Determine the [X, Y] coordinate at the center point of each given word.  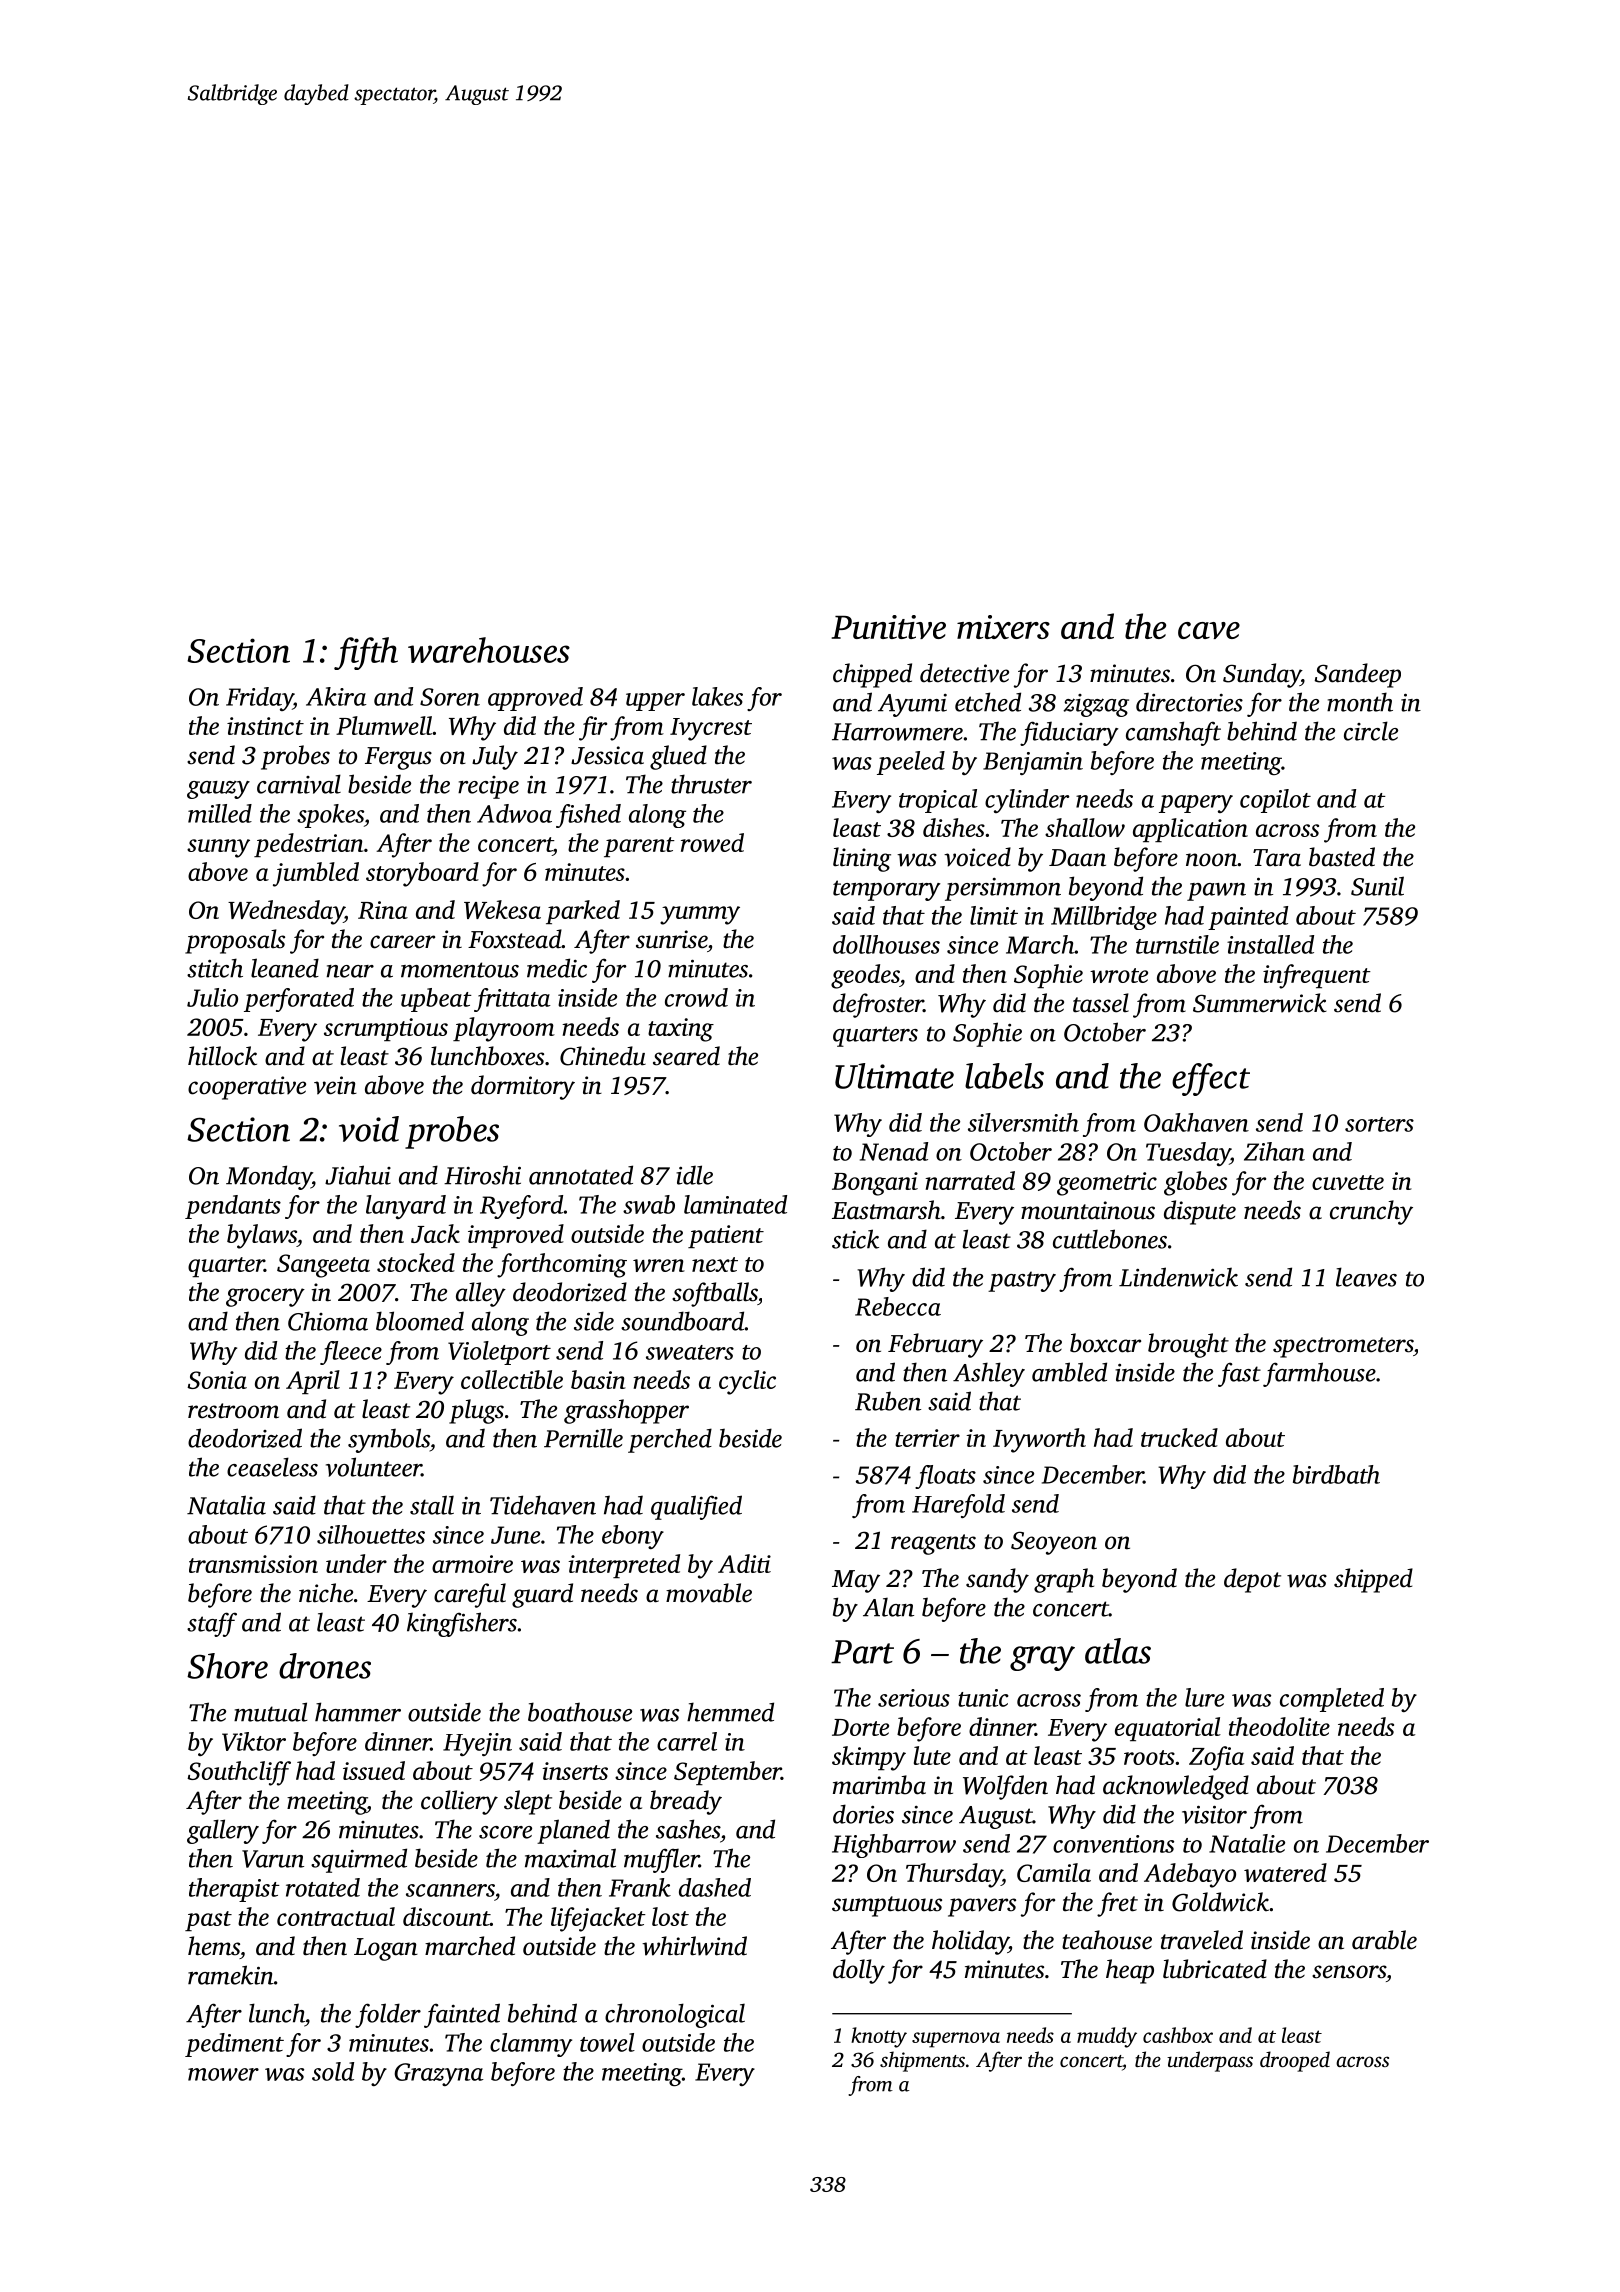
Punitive [889, 627]
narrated [970, 1180]
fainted [462, 2015]
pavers [982, 1907]
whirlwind [694, 1946]
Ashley [989, 1374]
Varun [273, 1859]
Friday [259, 699]
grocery [265, 1297]
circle [1371, 731]
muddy [1107, 2037]
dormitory [523, 1087]
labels [1004, 1076]
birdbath [1336, 1474]
